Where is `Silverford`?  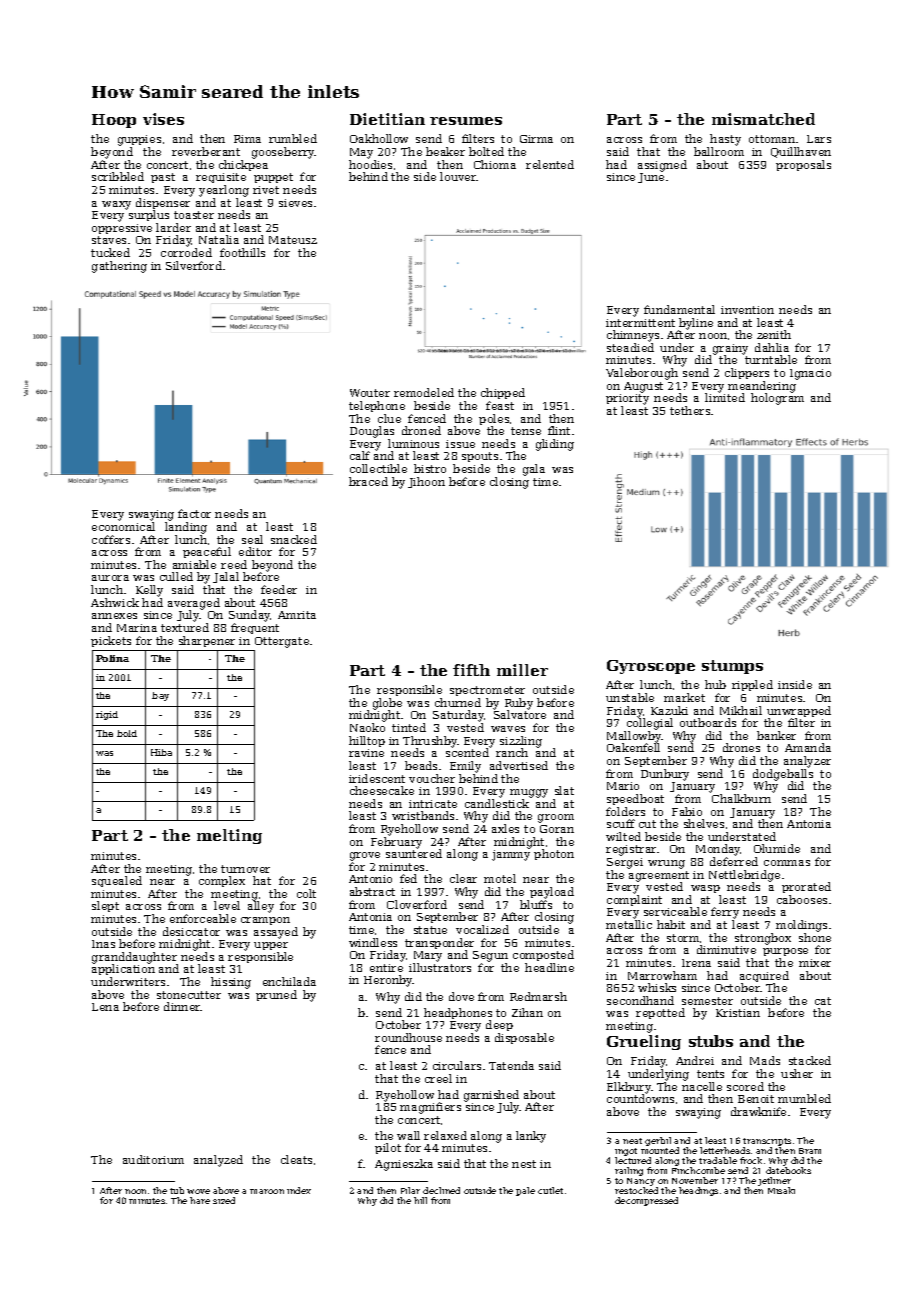 Silverford is located at coordinates (194, 265).
